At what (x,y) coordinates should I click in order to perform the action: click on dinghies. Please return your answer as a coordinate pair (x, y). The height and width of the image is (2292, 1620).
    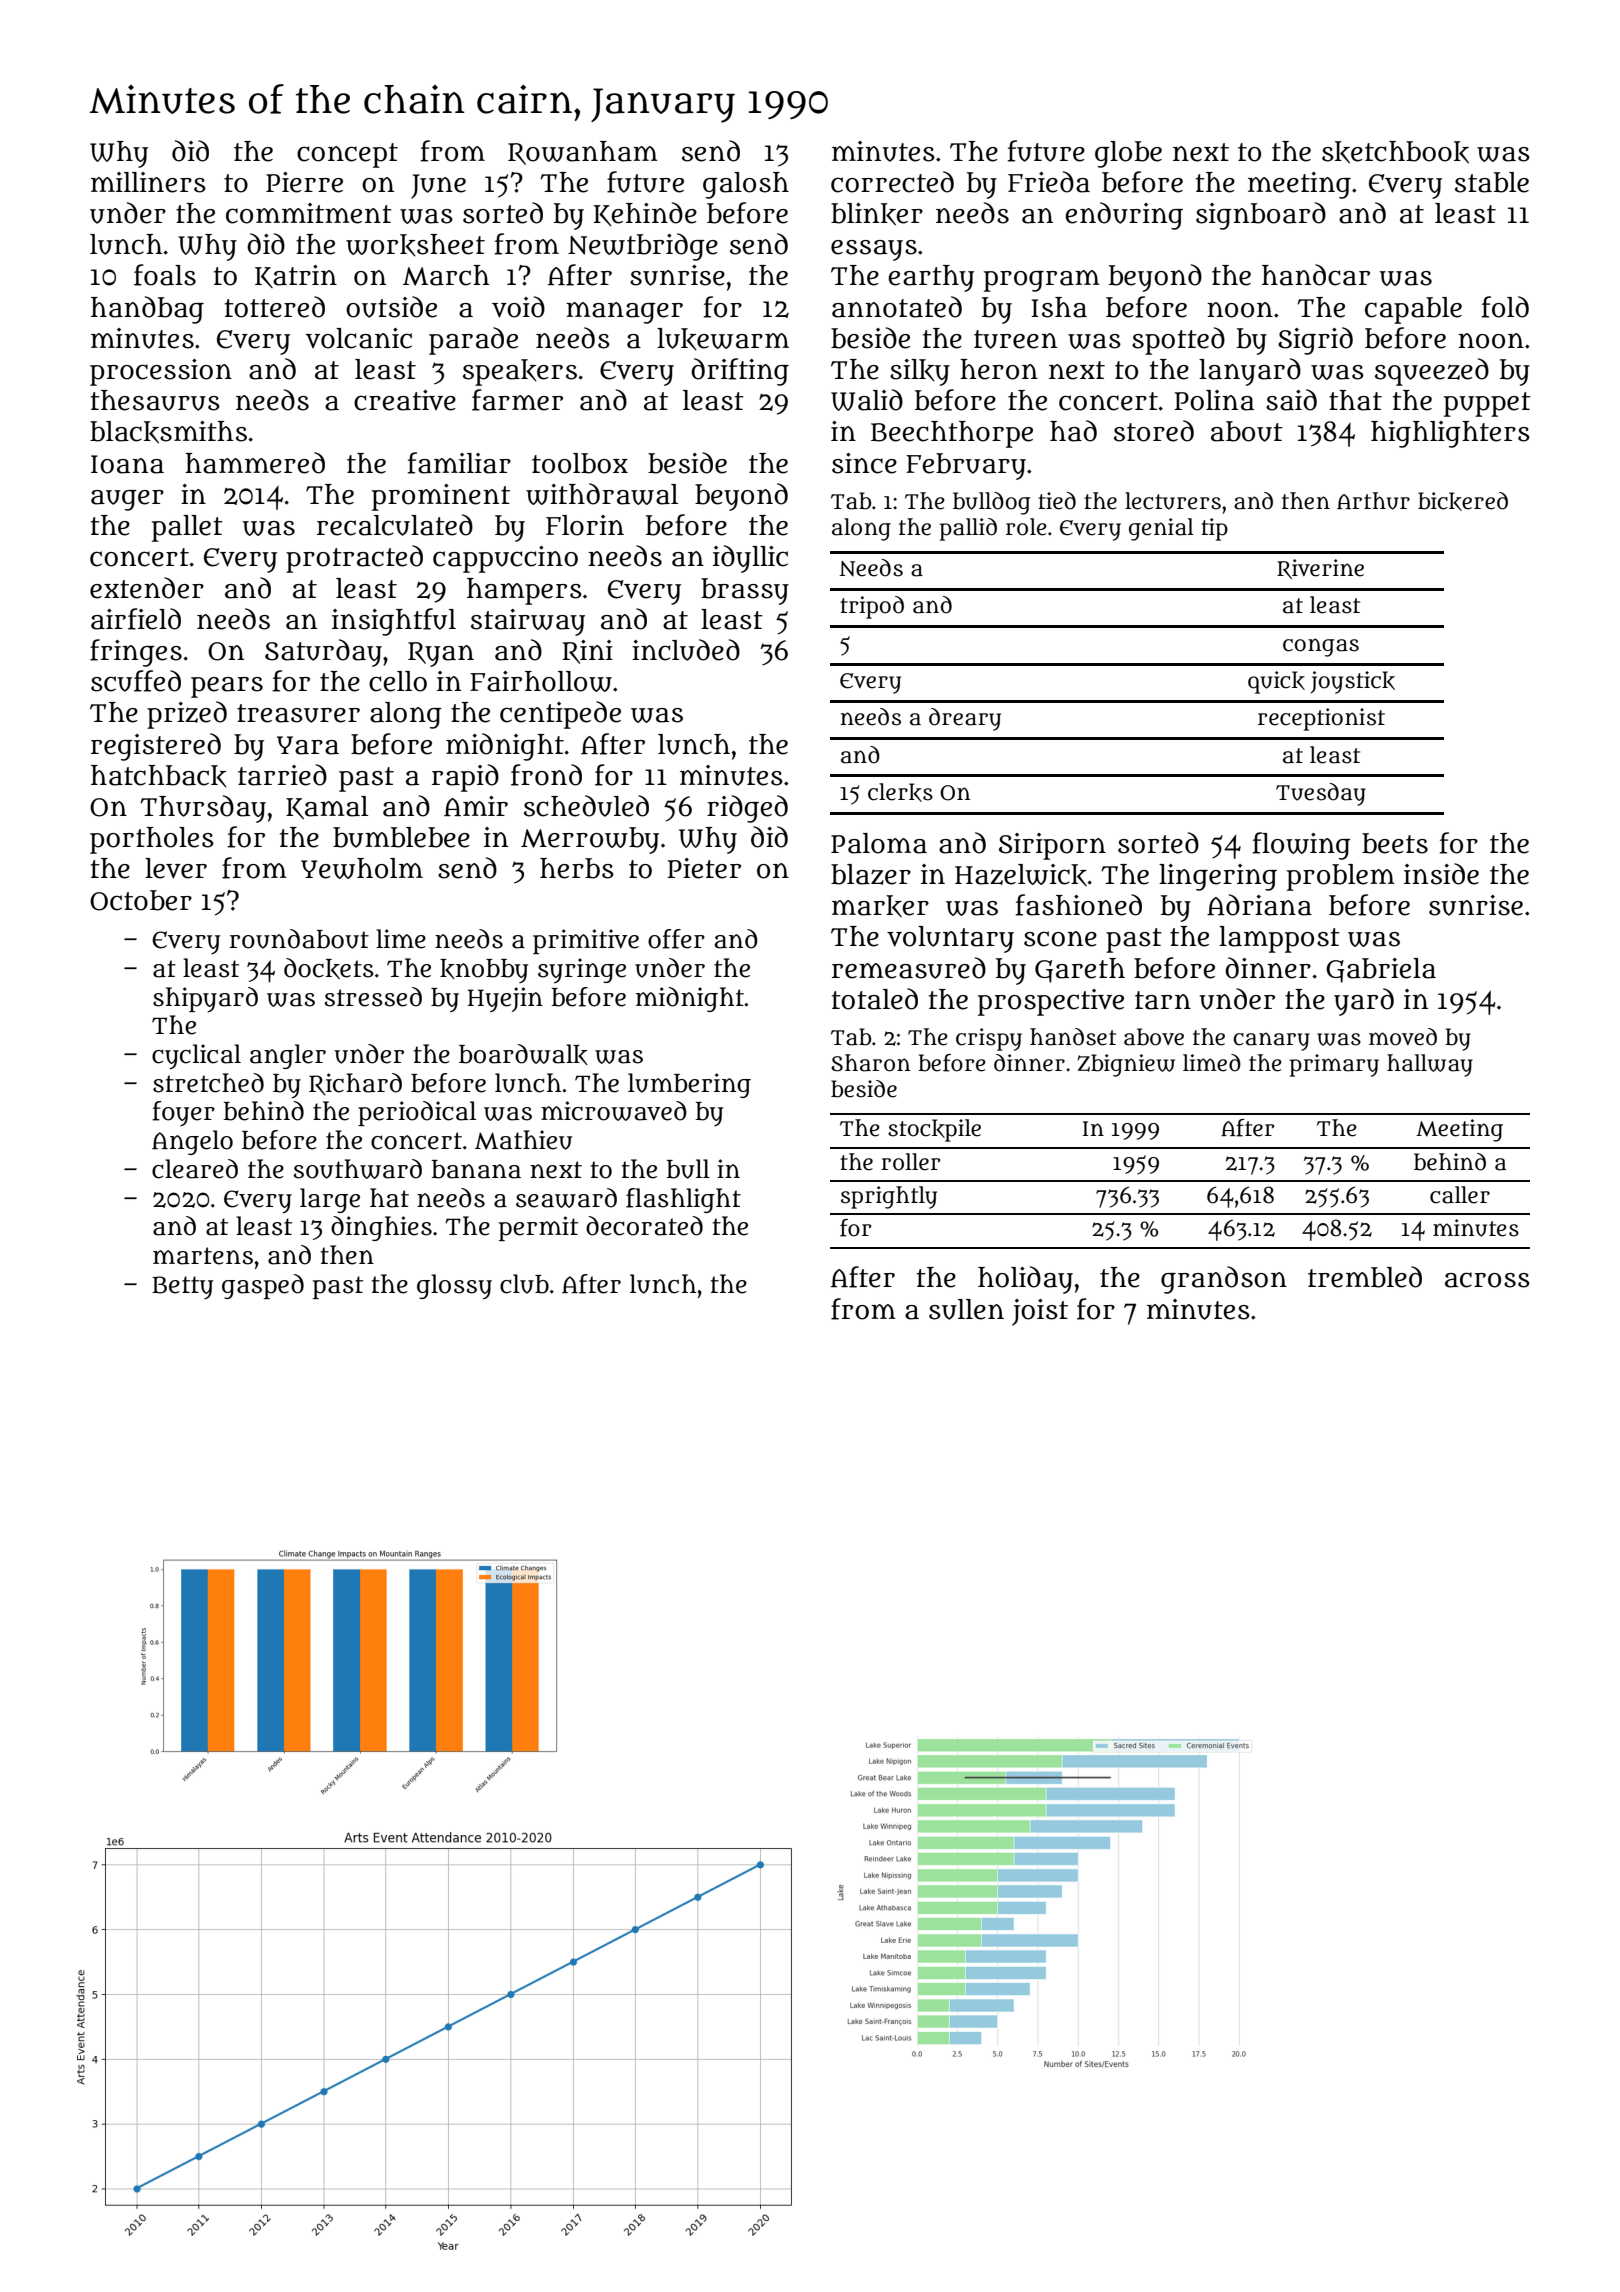
    Looking at the image, I should click on (381, 1228).
